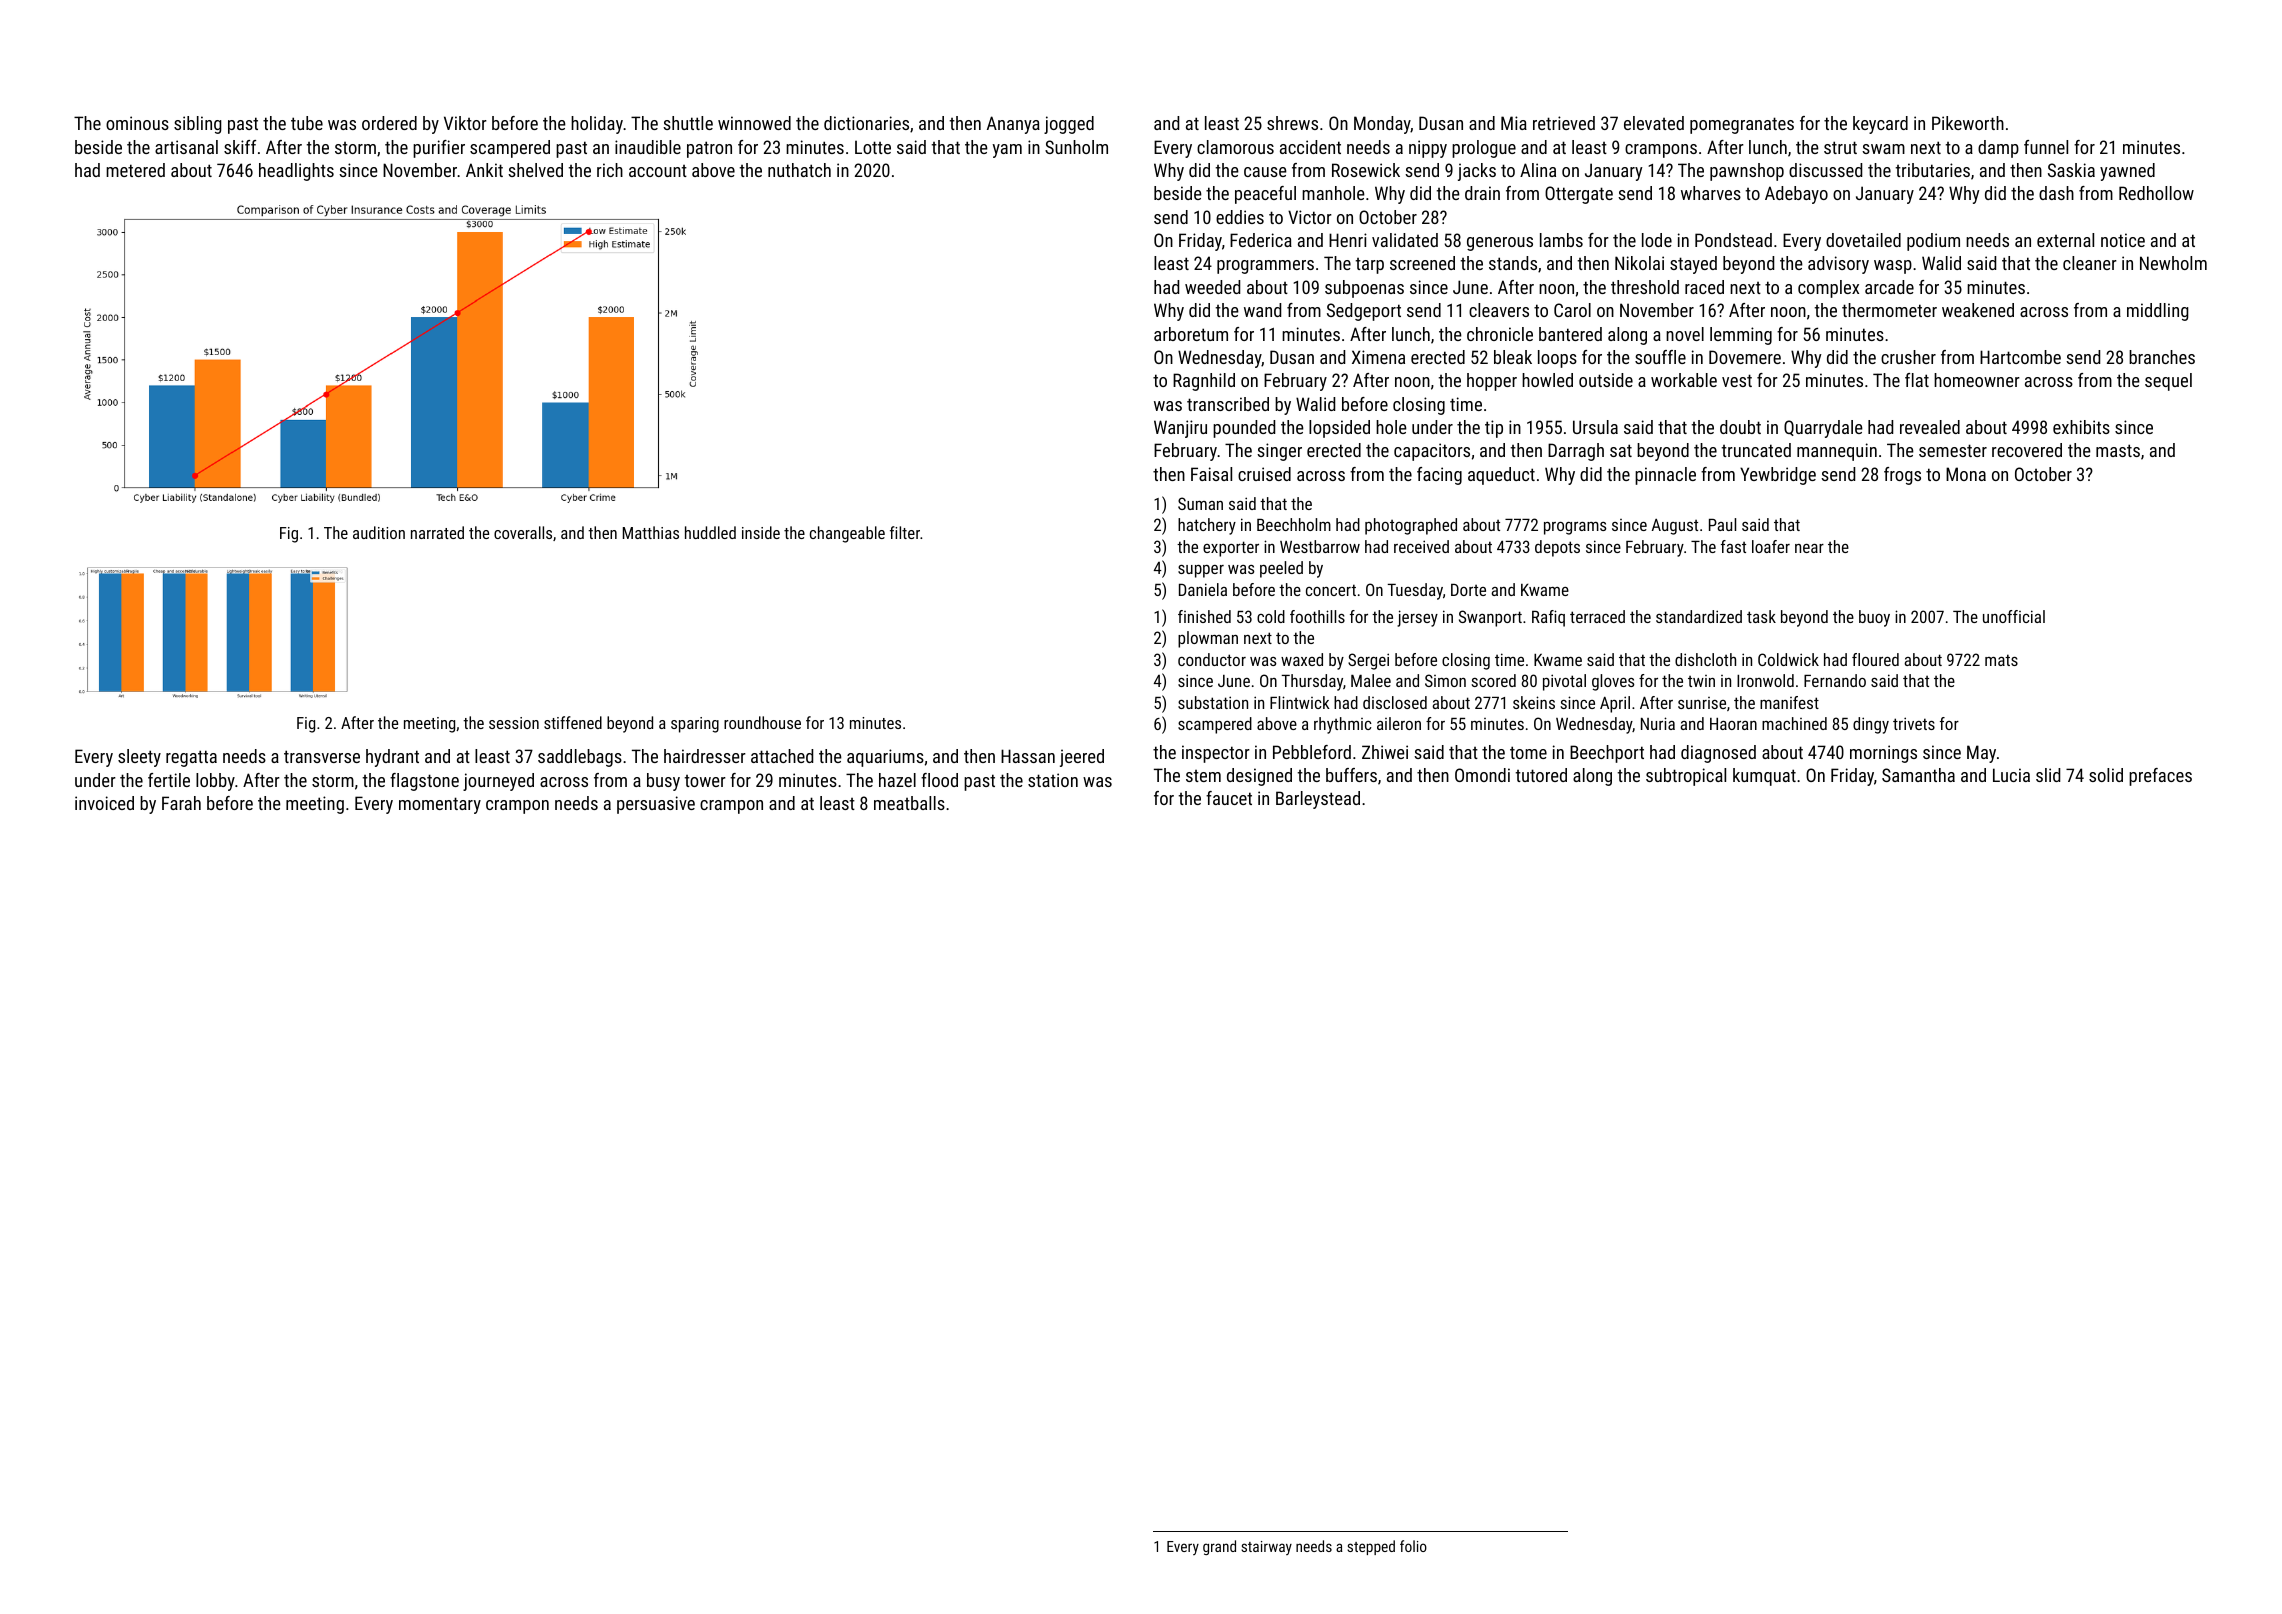 The image size is (2282, 1614). I want to click on keycard, so click(1880, 125).
